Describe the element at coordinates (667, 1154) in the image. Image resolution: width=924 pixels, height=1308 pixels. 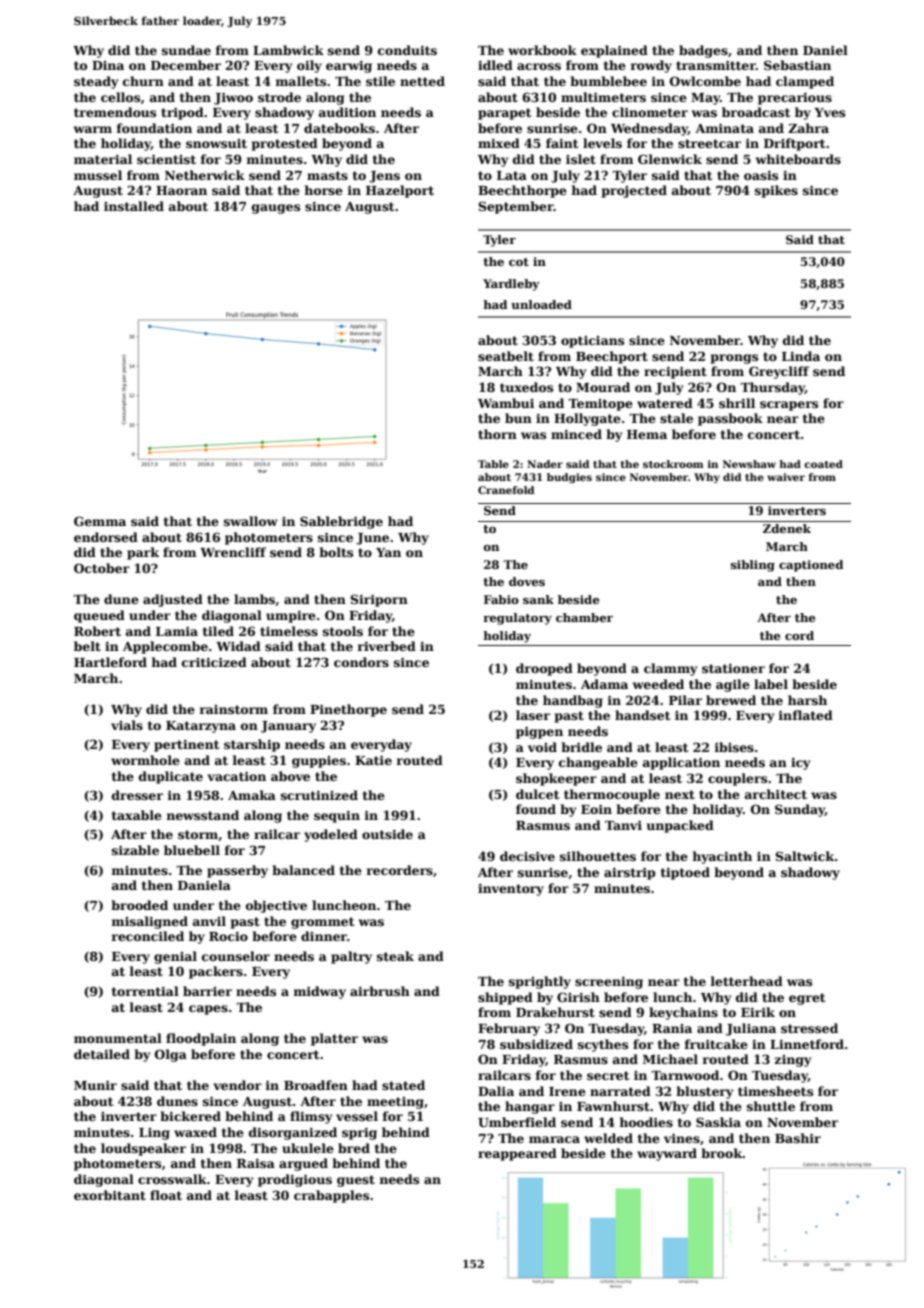
I see `wayward` at that location.
